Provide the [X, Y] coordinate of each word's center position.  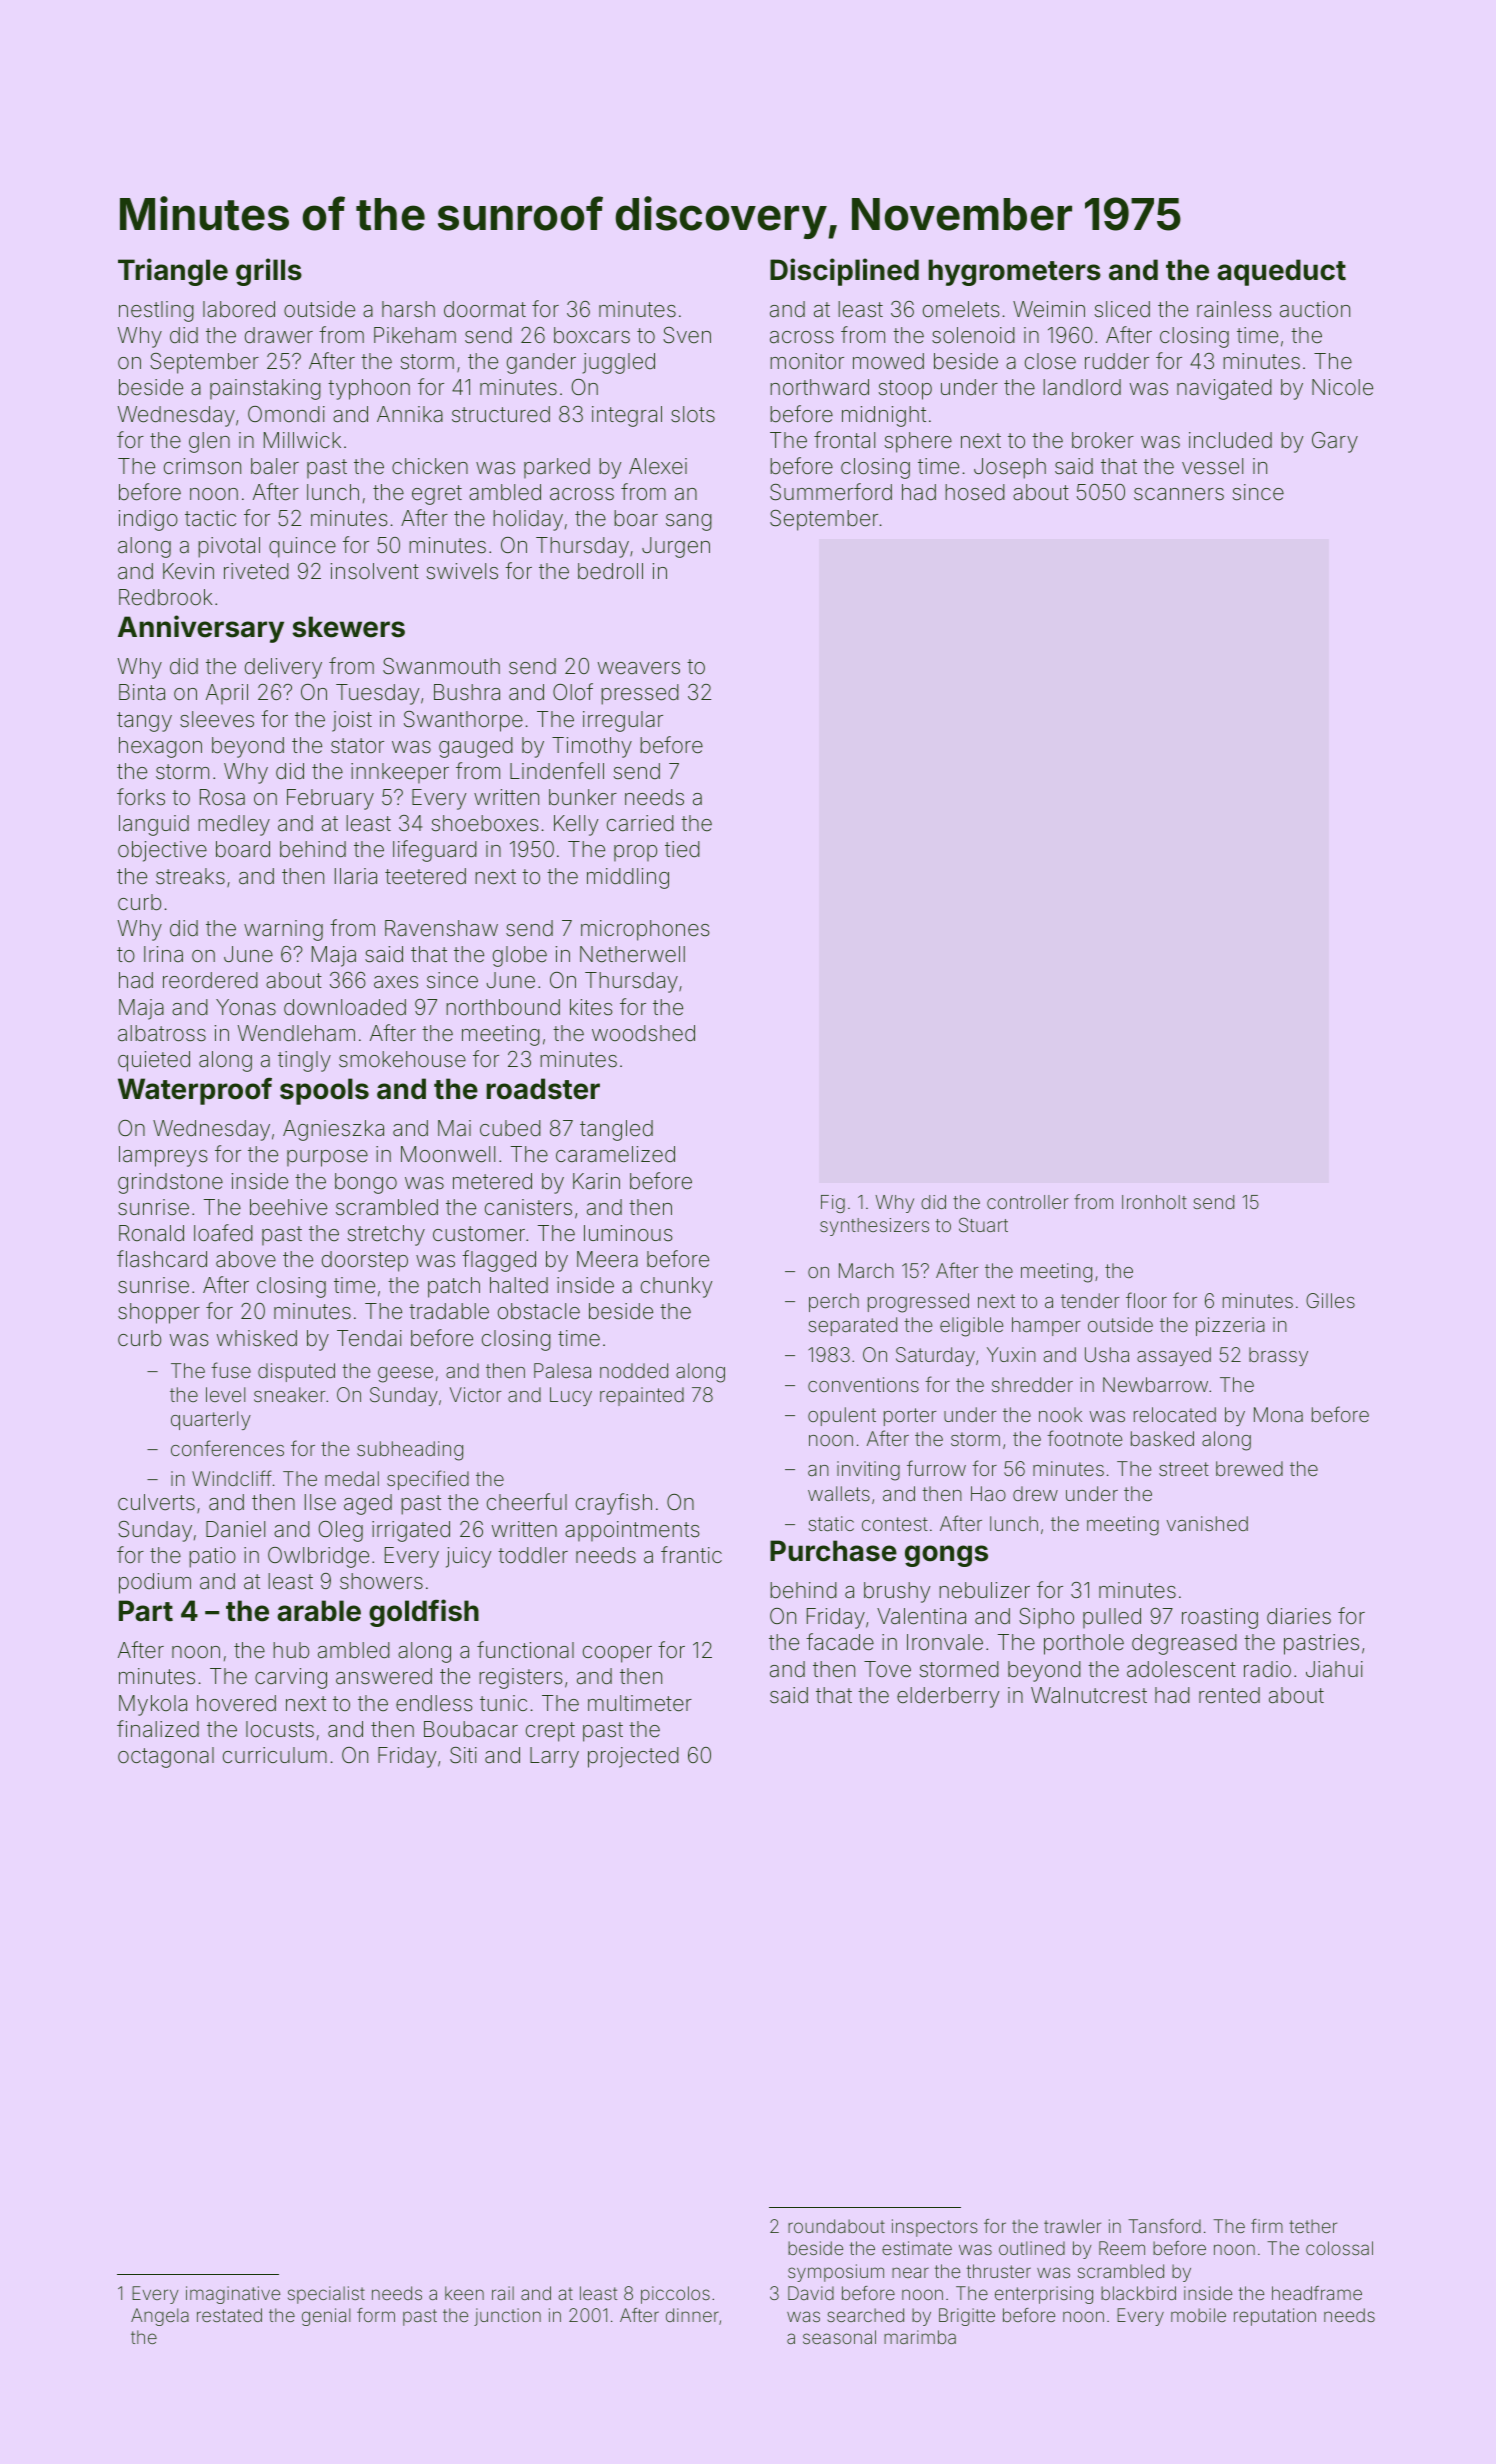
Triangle [173, 272]
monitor [807, 361]
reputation [1275, 2317]
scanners [1179, 494]
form [376, 2315]
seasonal [839, 2337]
